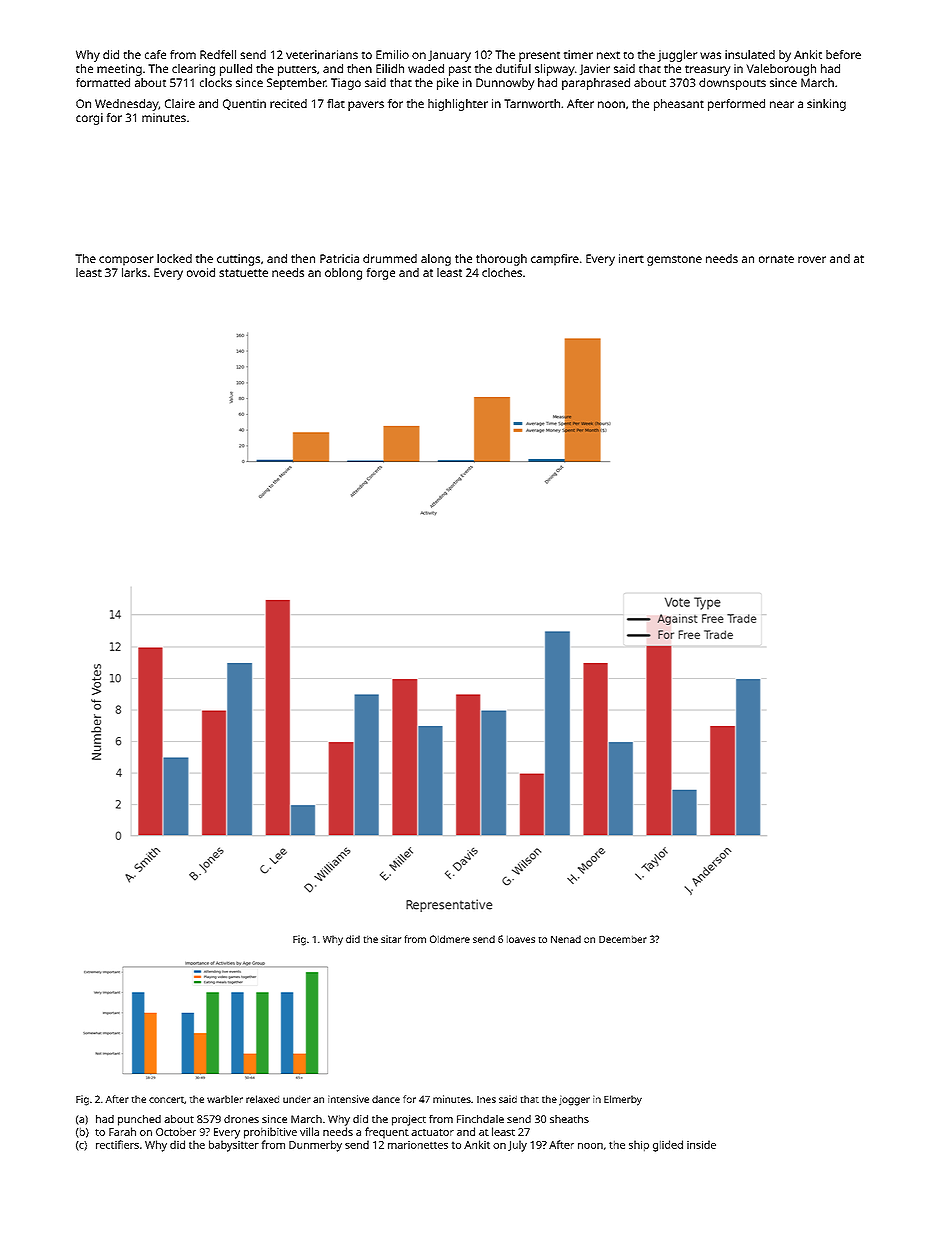 This screenshot has width=952, height=1233. What do you see at coordinates (366, 106) in the screenshot?
I see `pavers` at bounding box center [366, 106].
